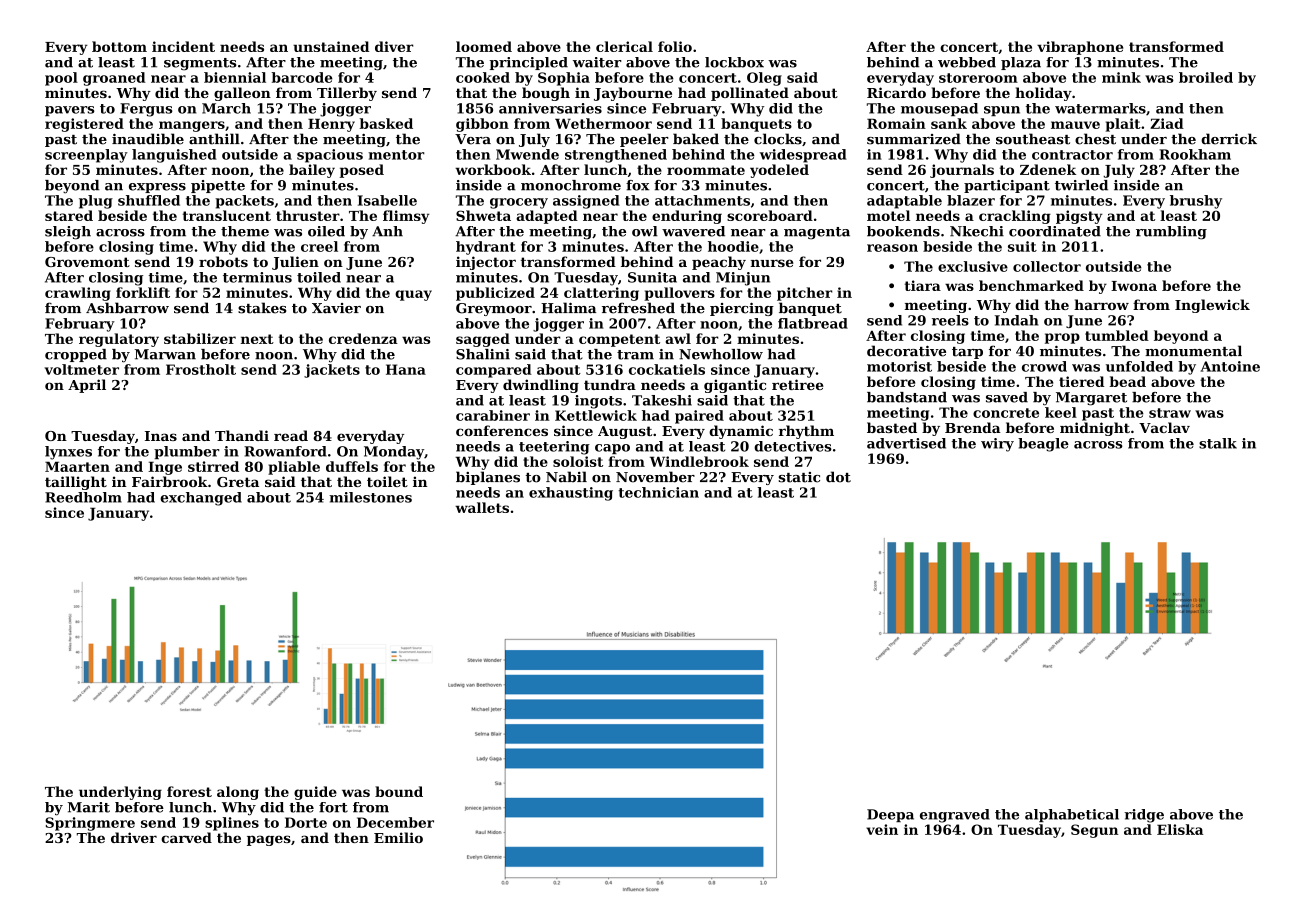  I want to click on driver, so click(134, 837).
